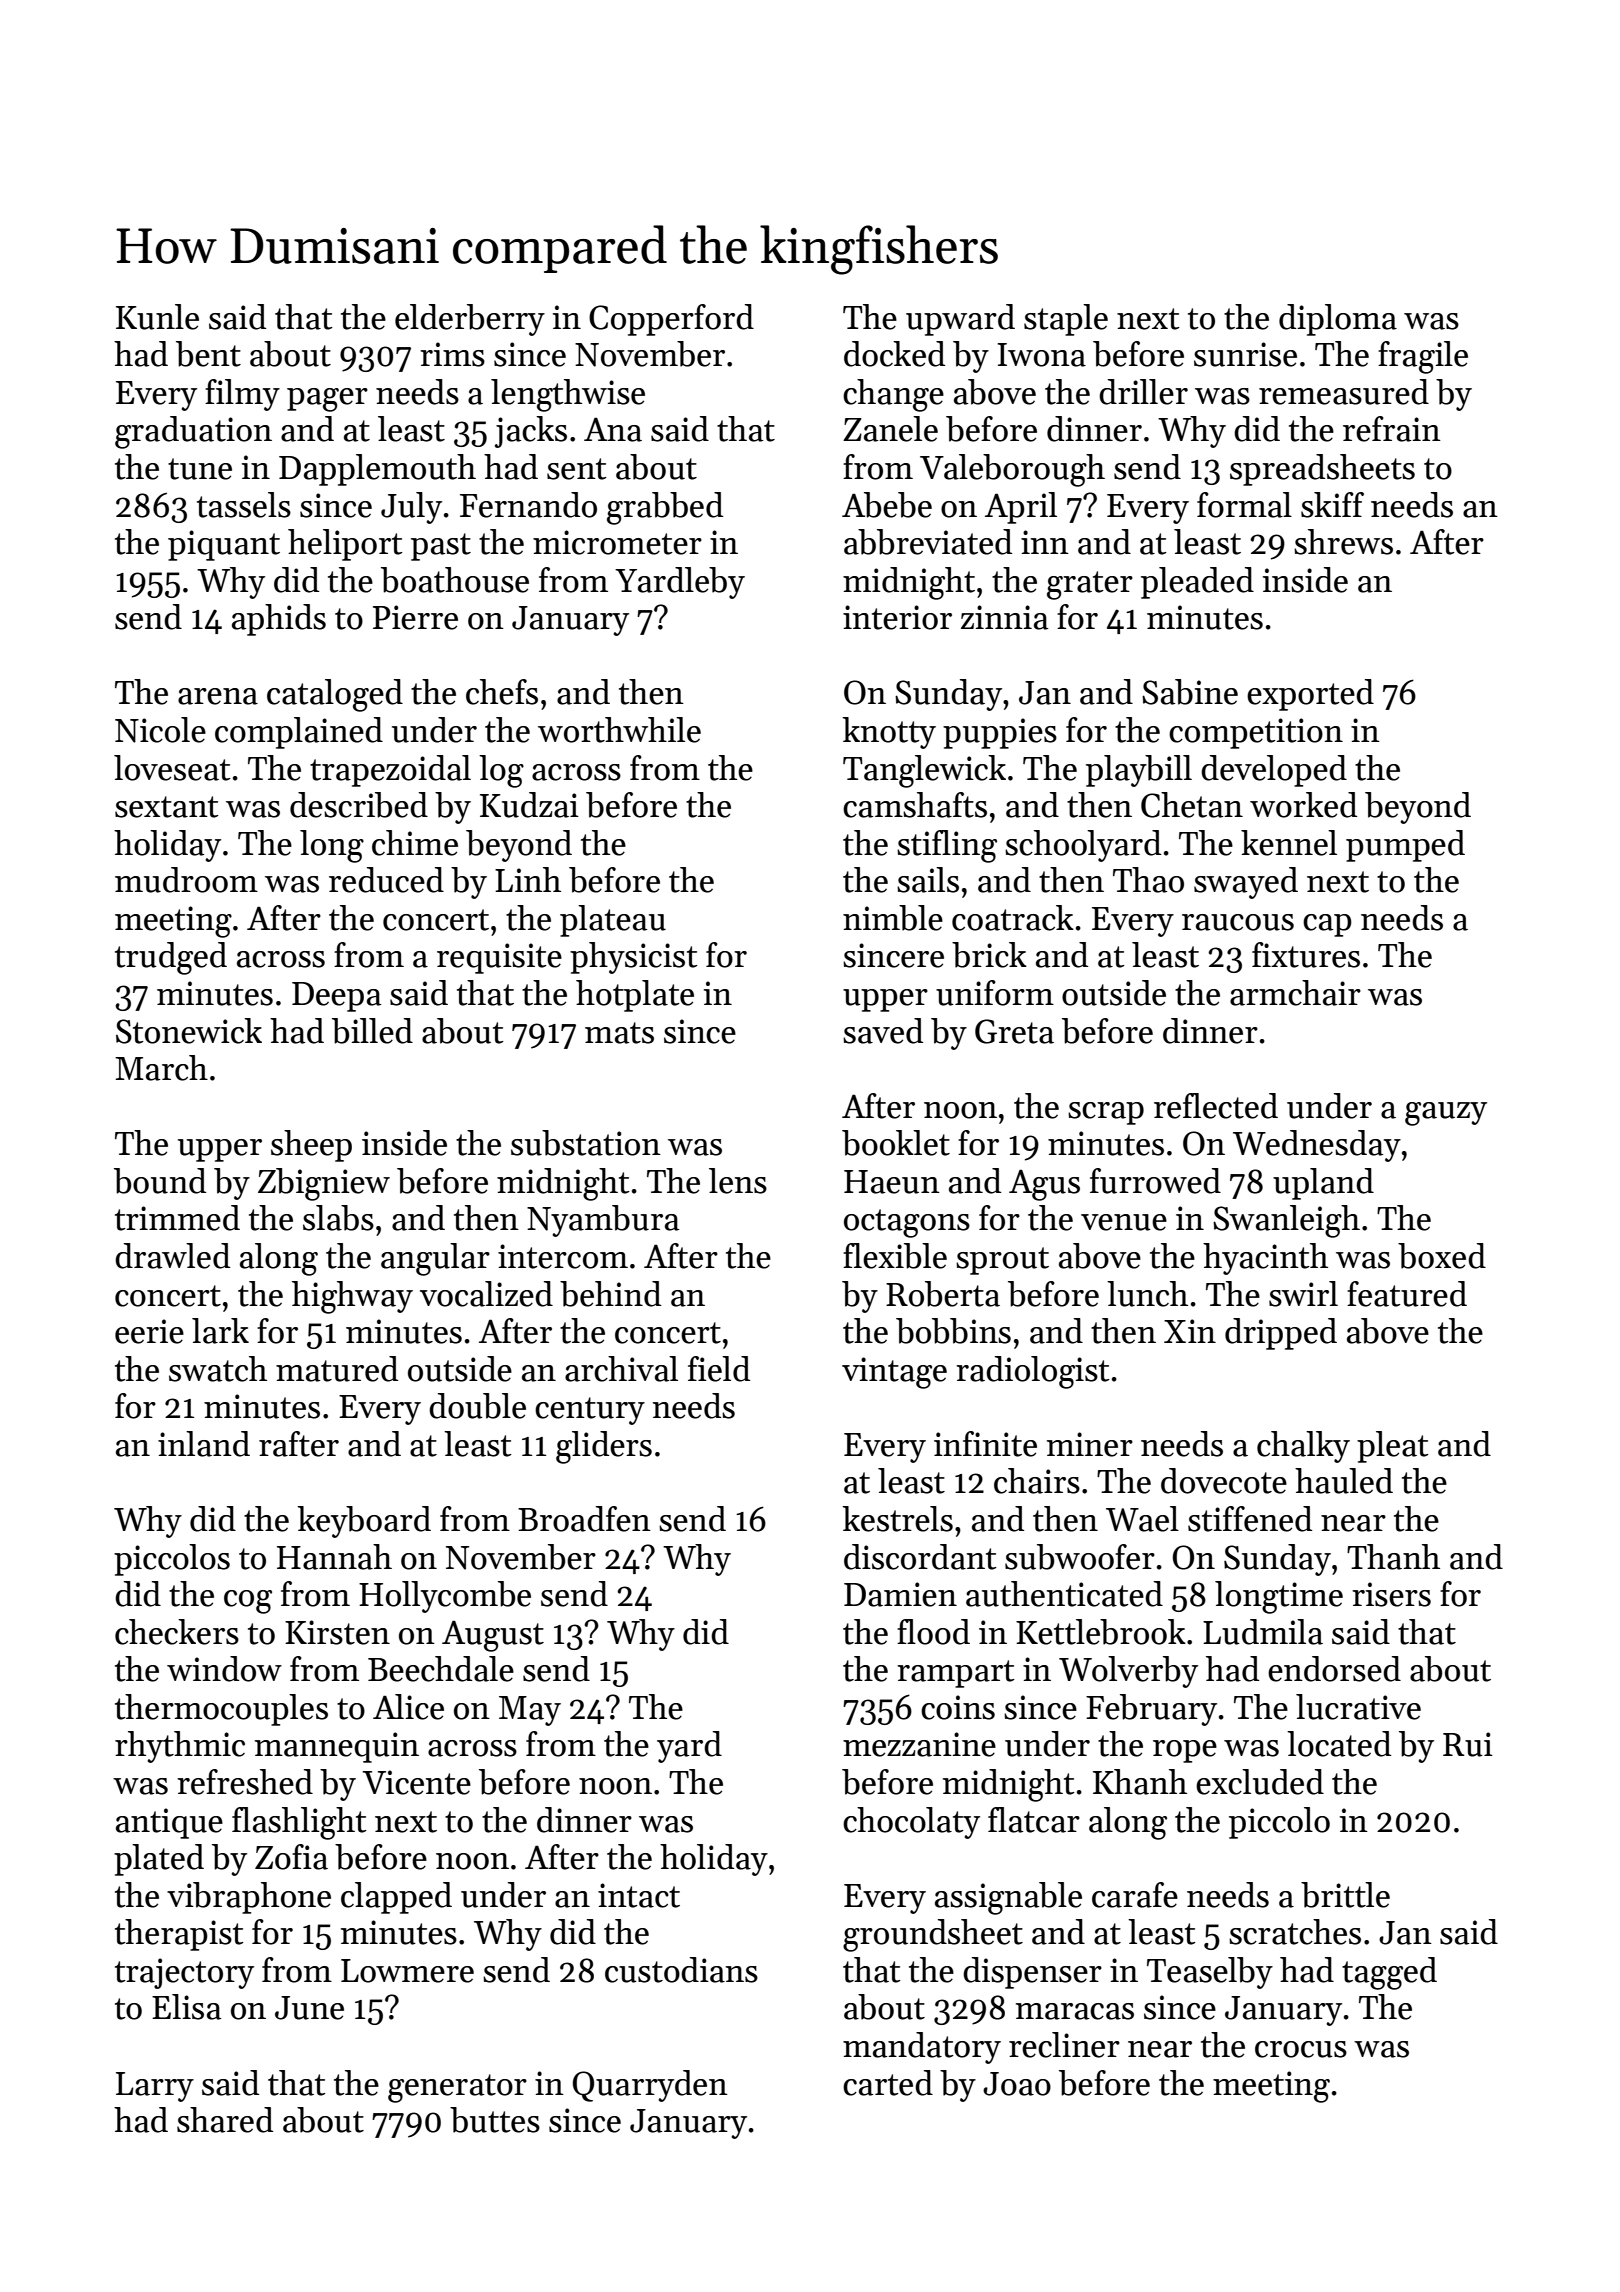 The height and width of the page is (2292, 1620). What do you see at coordinates (1338, 320) in the page?
I see `diploma` at bounding box center [1338, 320].
